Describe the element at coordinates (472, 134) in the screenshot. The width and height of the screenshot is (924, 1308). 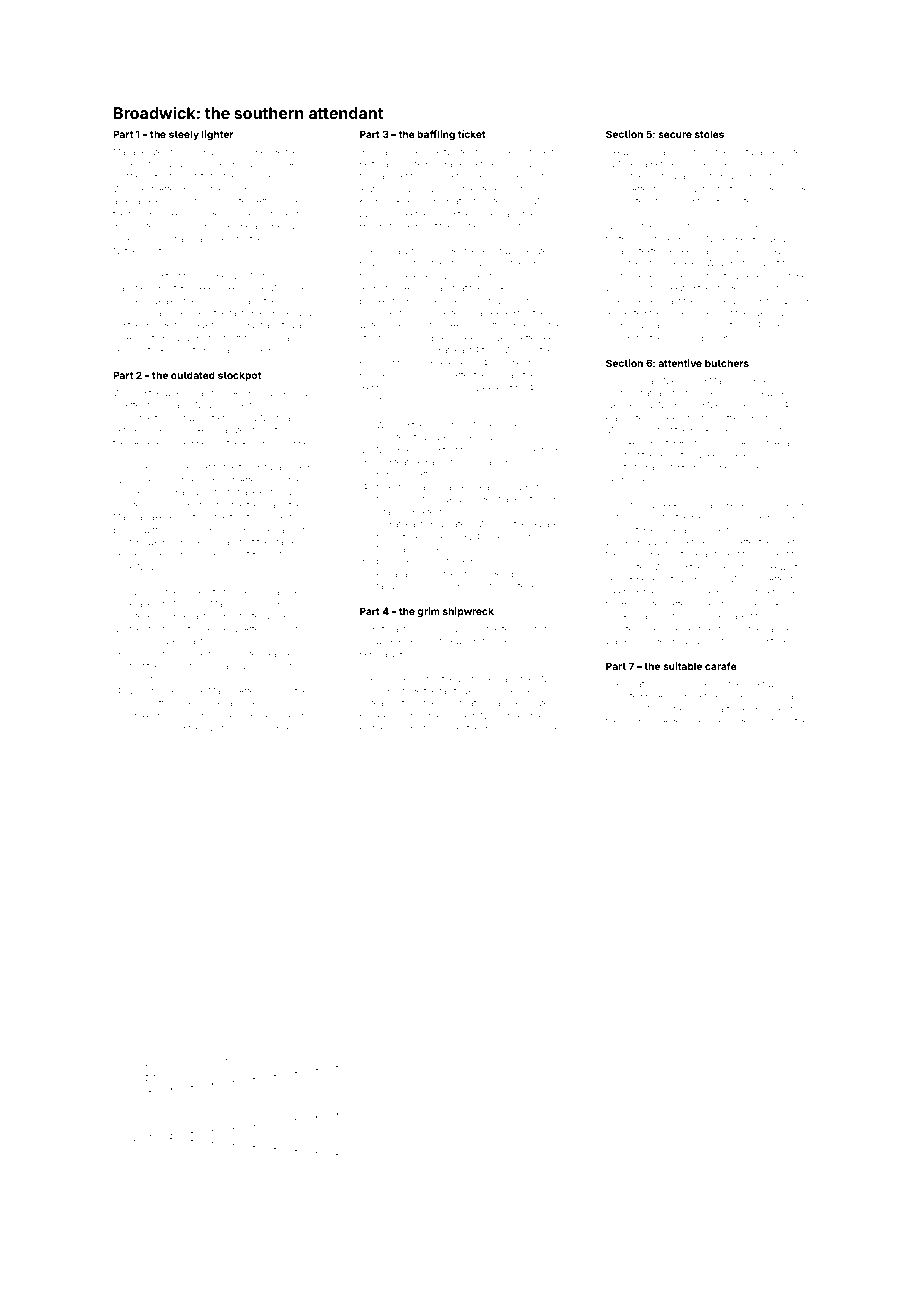
I see `ticket` at that location.
